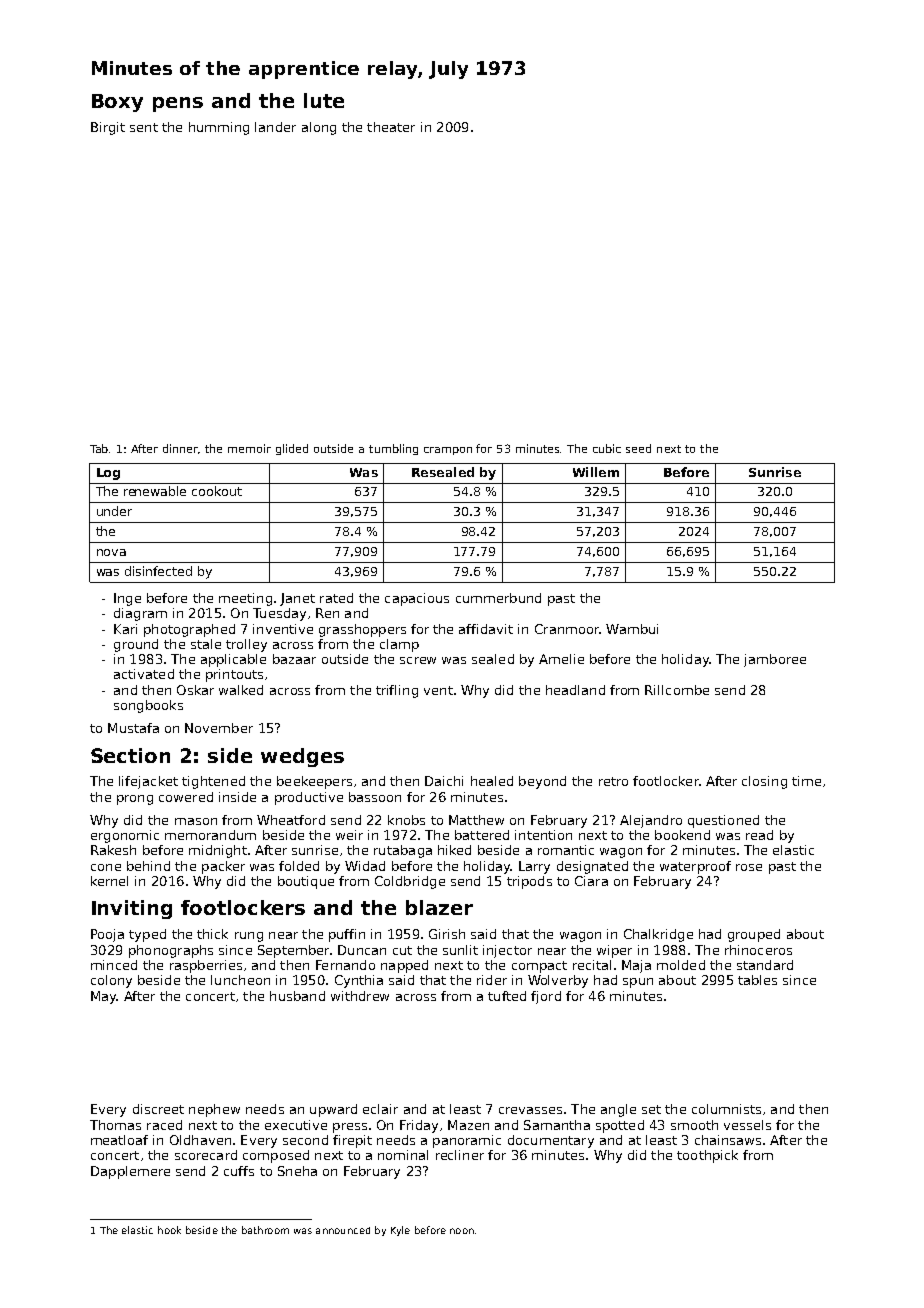  Describe the element at coordinates (806, 781) in the document. I see `time` at that location.
